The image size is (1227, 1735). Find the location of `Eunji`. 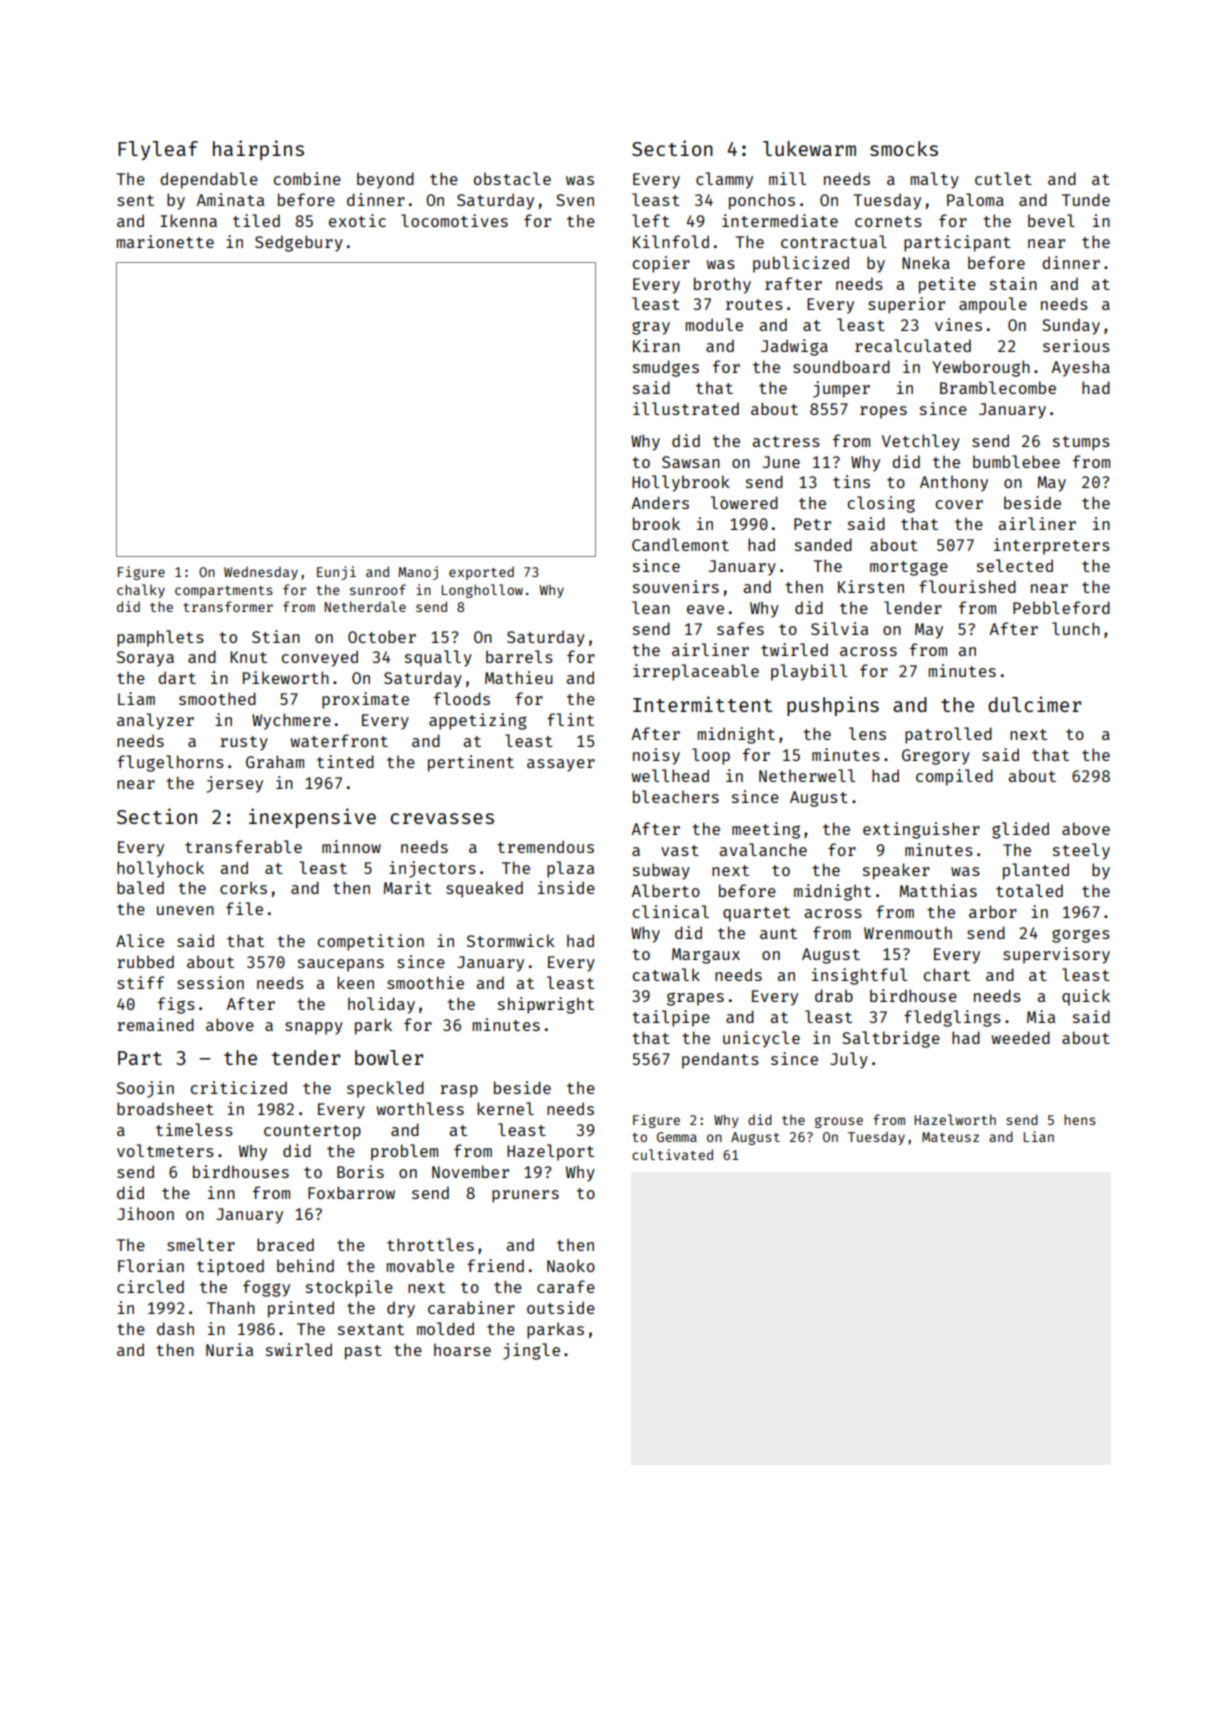

Eunji is located at coordinates (336, 573).
